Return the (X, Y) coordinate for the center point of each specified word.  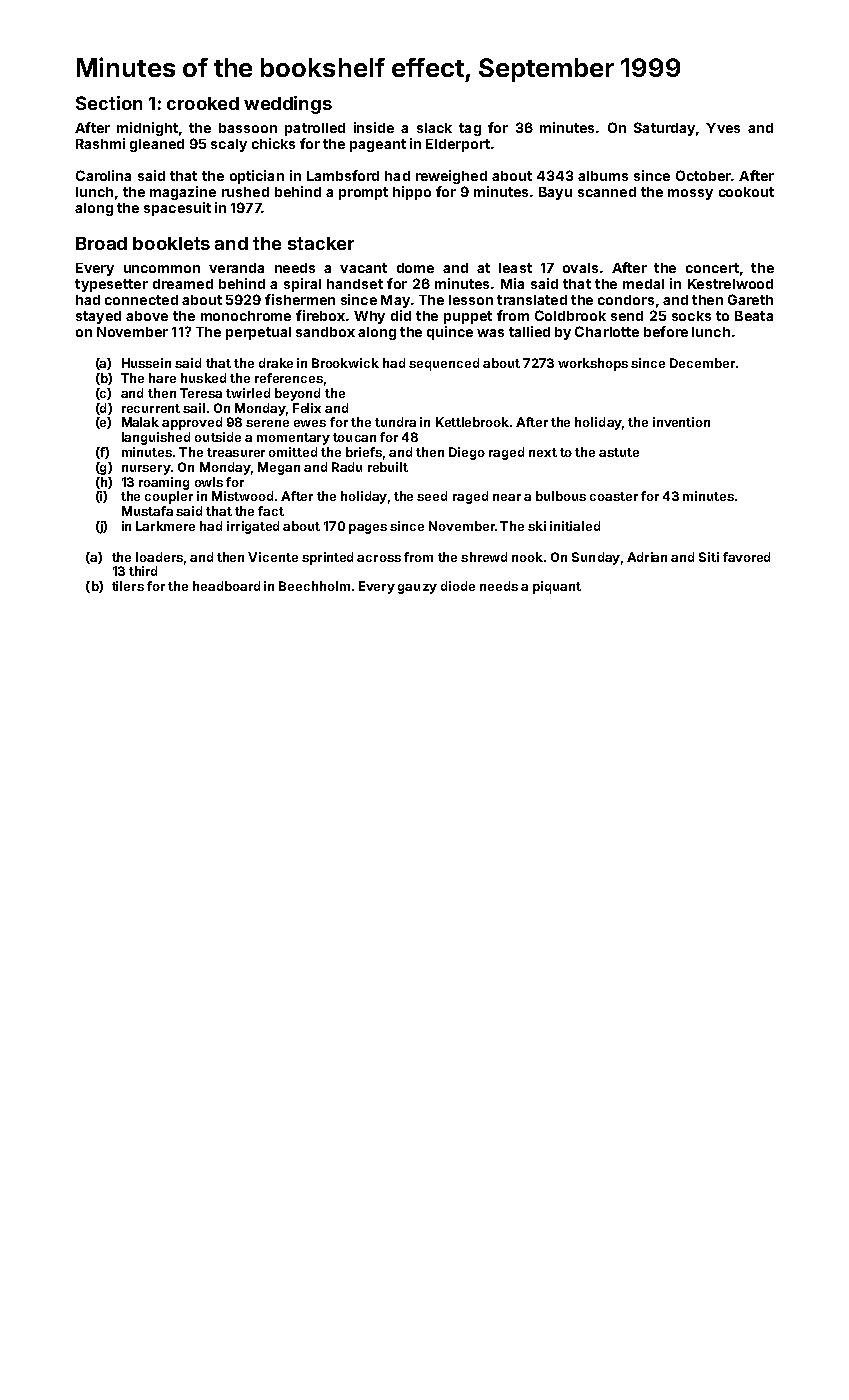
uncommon (162, 269)
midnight (147, 129)
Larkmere (165, 526)
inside (374, 127)
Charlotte (607, 331)
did (401, 315)
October (703, 175)
